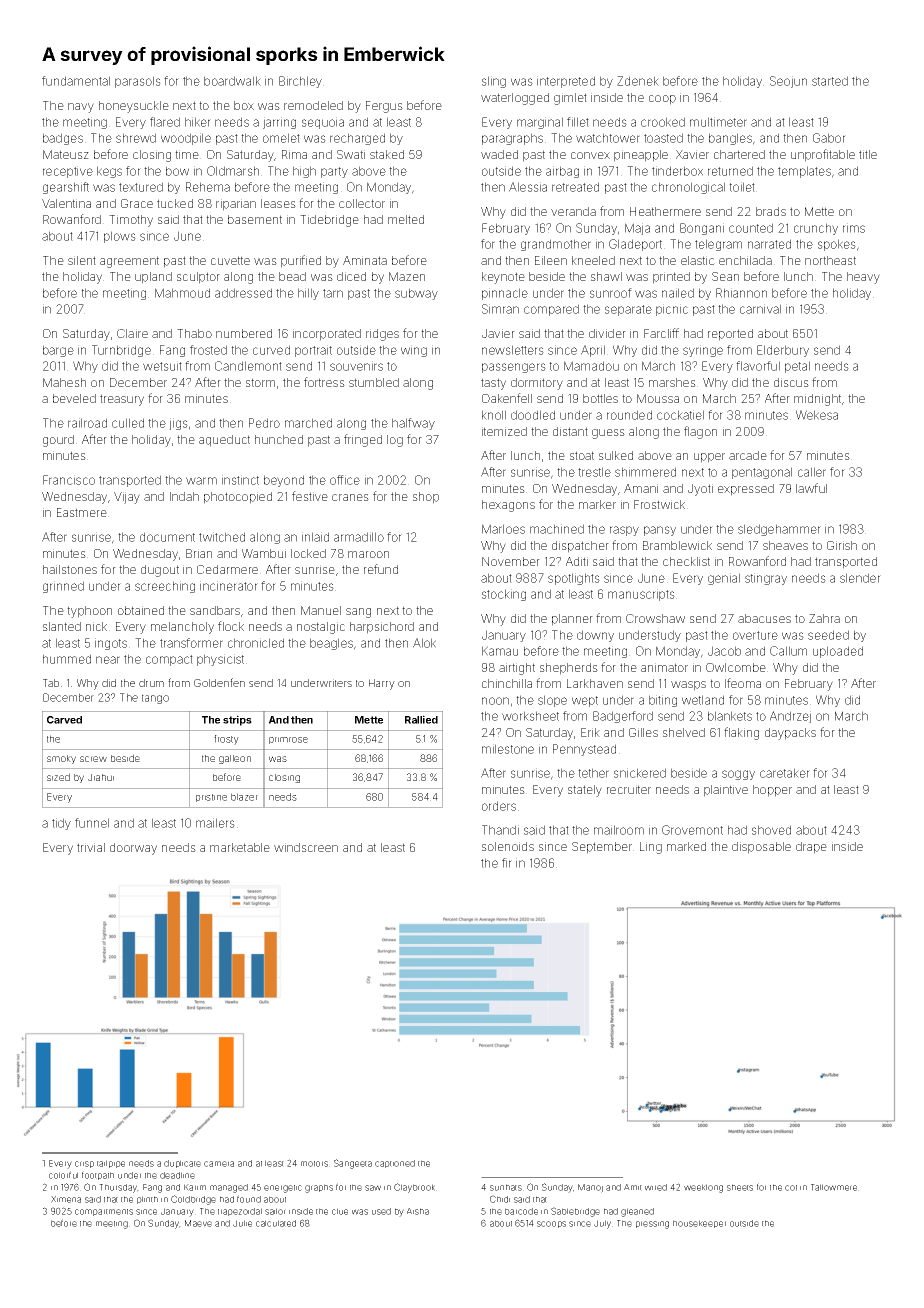 The height and width of the image is (1308, 924). I want to click on frosty, so click(226, 740).
